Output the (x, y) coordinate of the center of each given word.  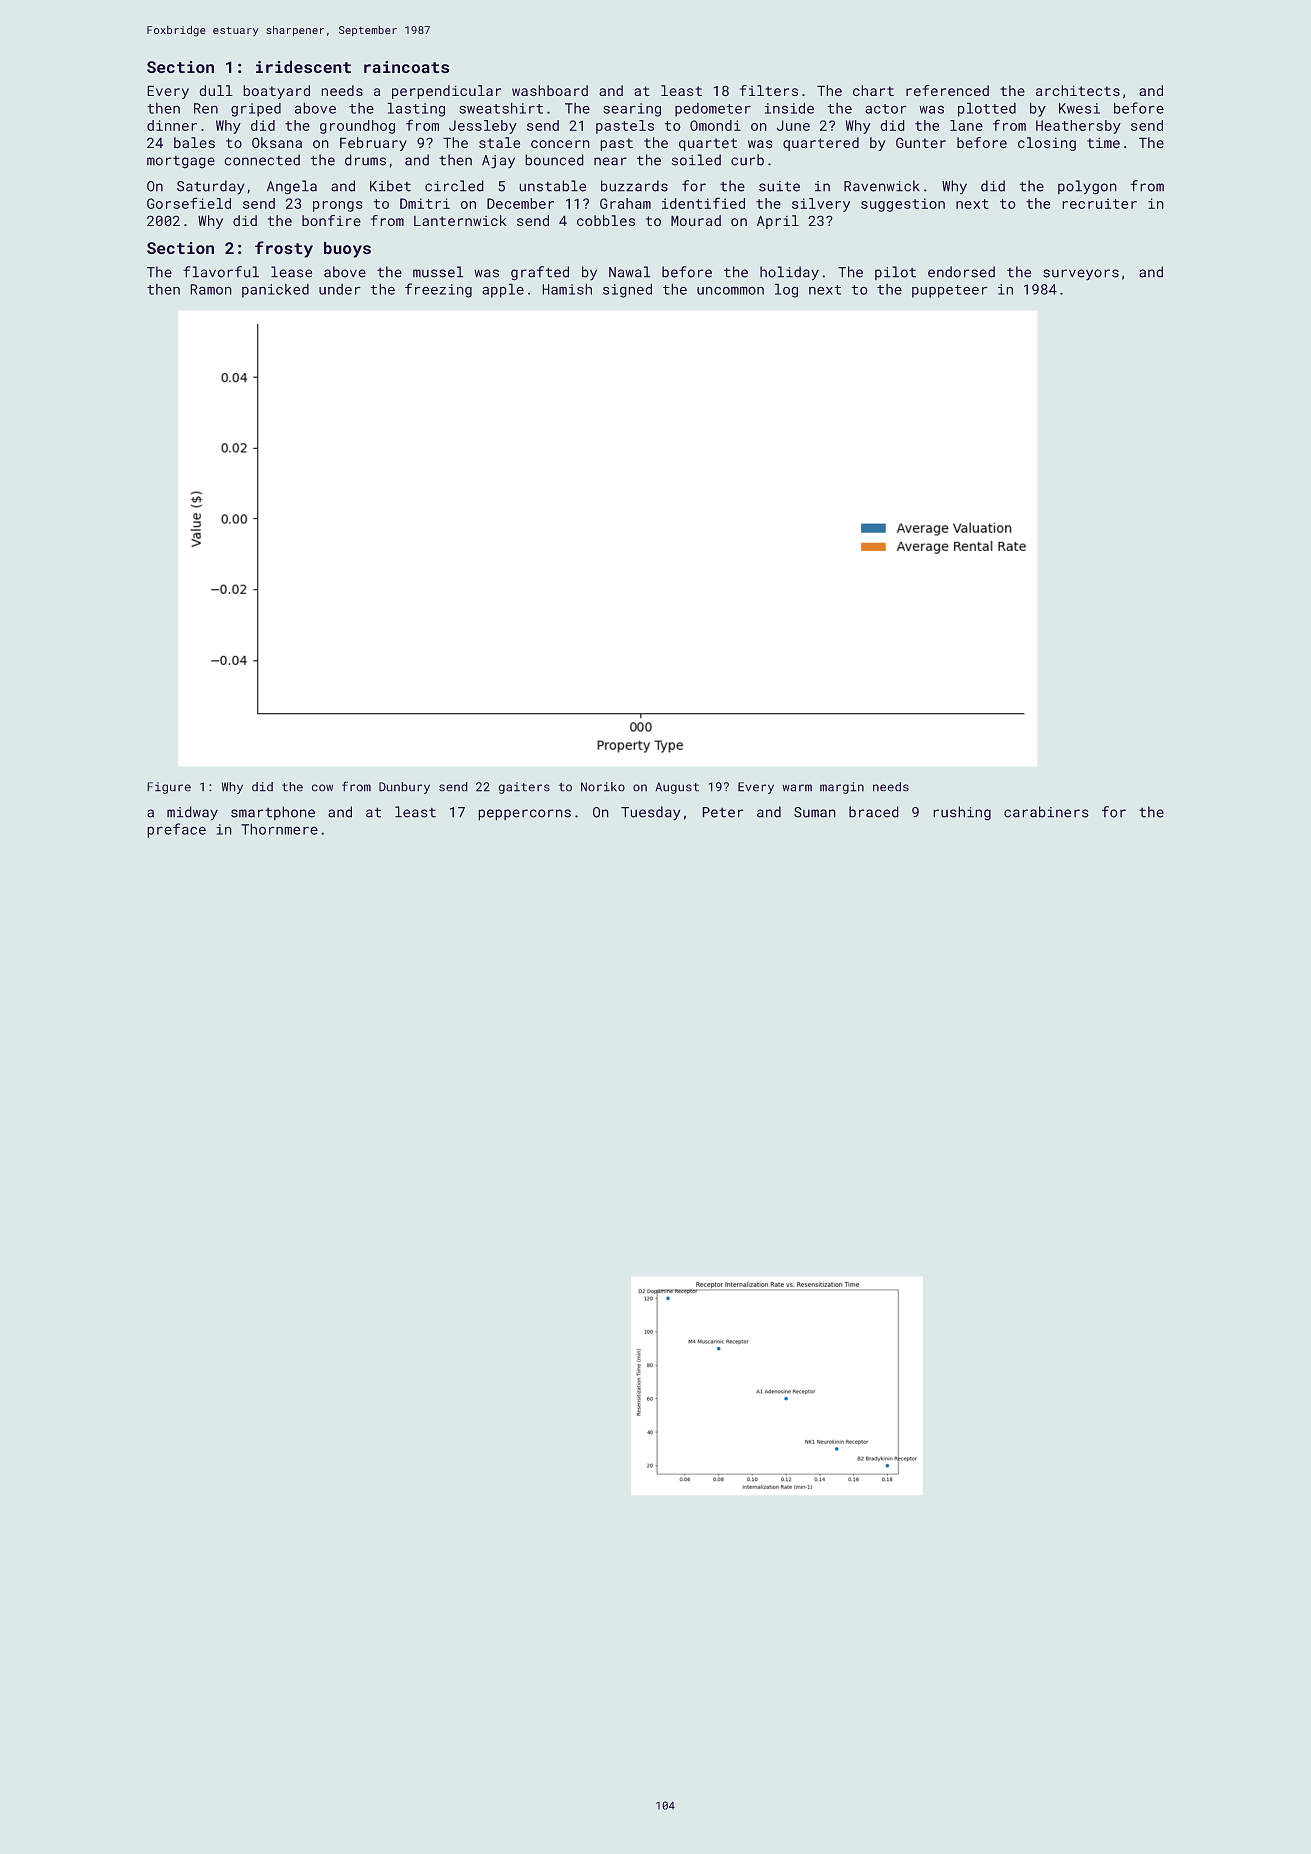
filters (769, 90)
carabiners (1046, 812)
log (786, 290)
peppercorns (524, 815)
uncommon (730, 290)
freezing (438, 290)
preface (176, 830)
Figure (169, 788)
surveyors (1081, 275)
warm (797, 788)
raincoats (406, 67)
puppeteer (950, 291)
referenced (947, 91)
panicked (275, 291)
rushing (962, 813)
